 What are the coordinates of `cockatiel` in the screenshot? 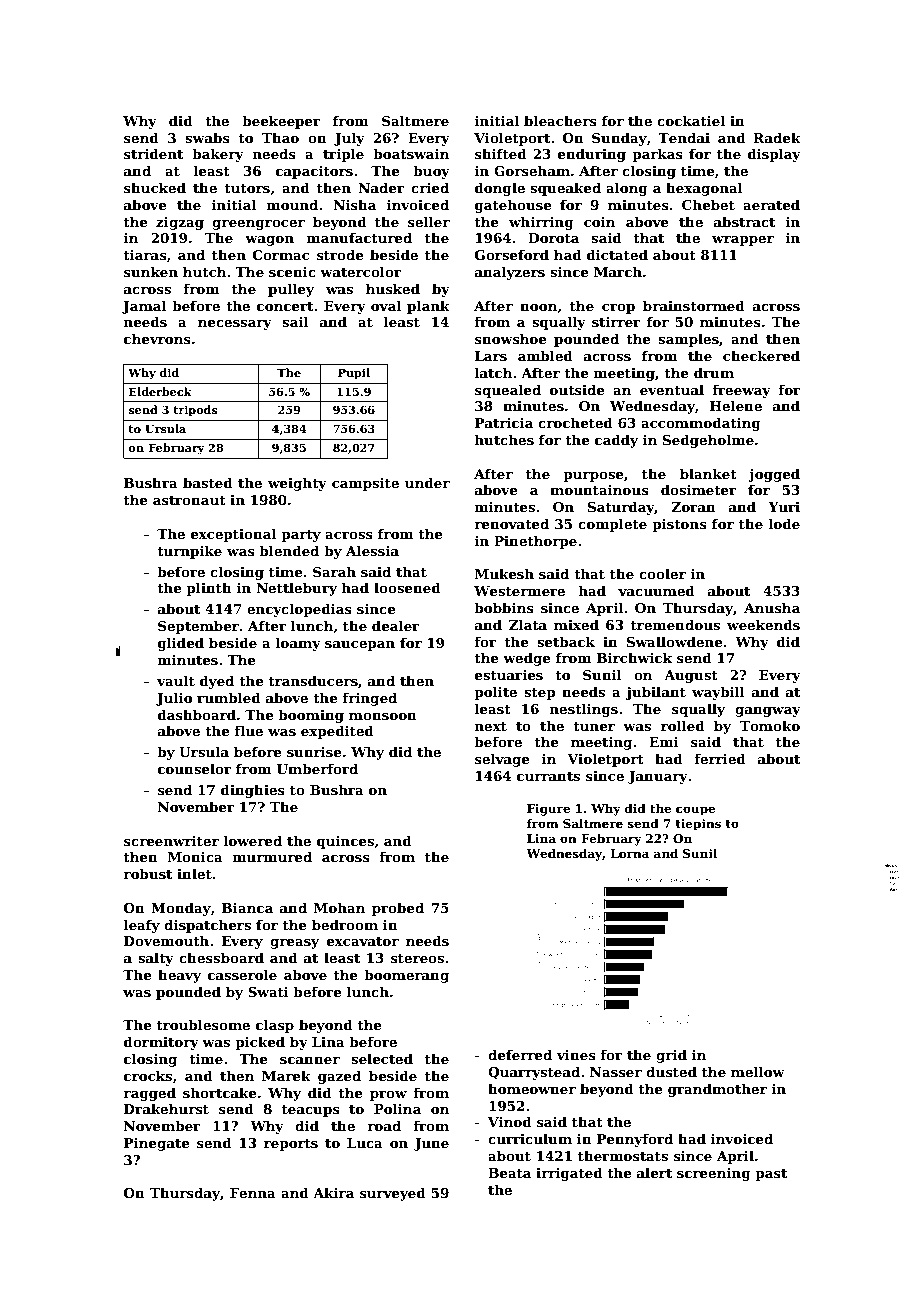 It's located at (691, 120).
